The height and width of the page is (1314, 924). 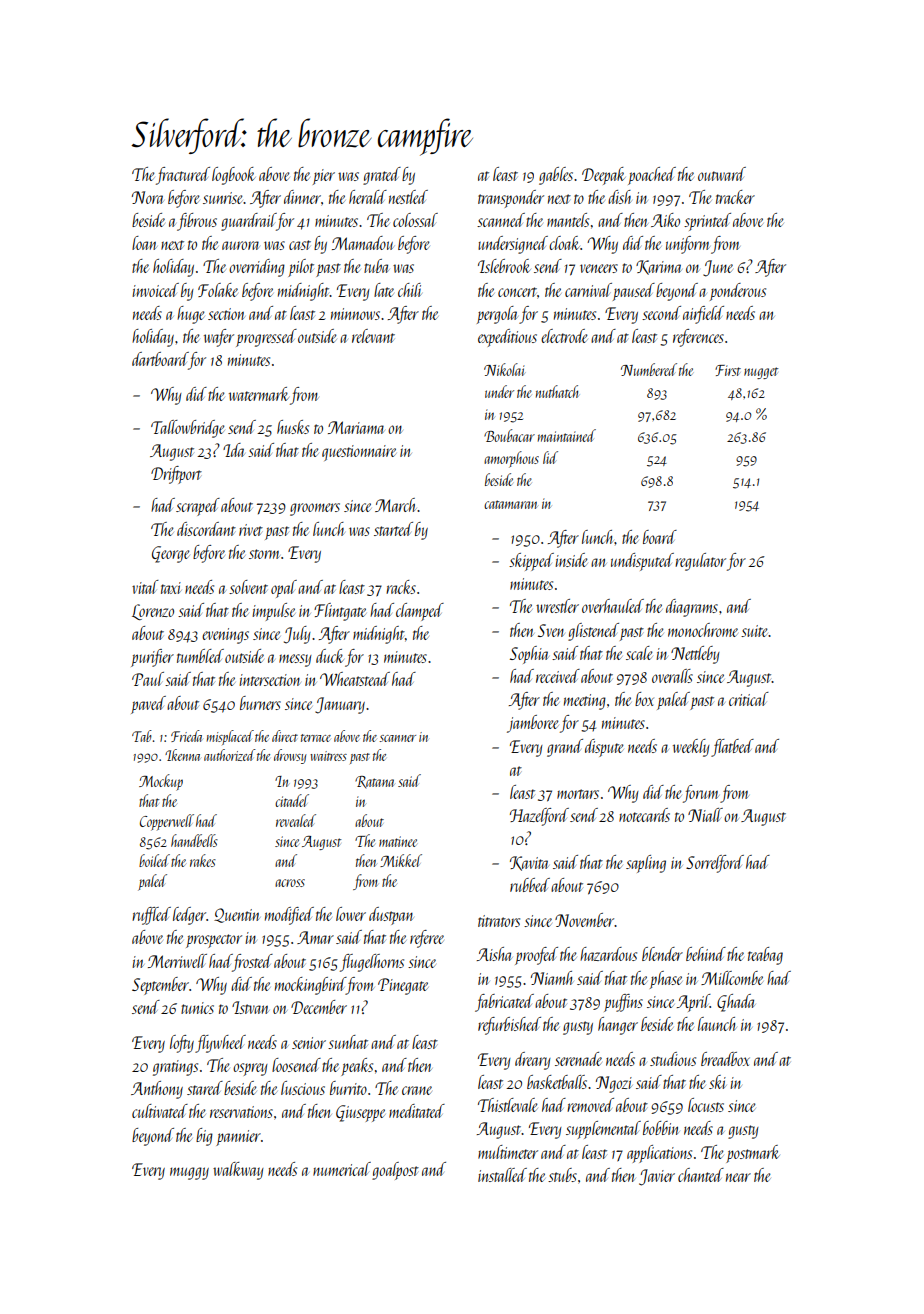 What do you see at coordinates (502, 1175) in the page?
I see `installed` at bounding box center [502, 1175].
